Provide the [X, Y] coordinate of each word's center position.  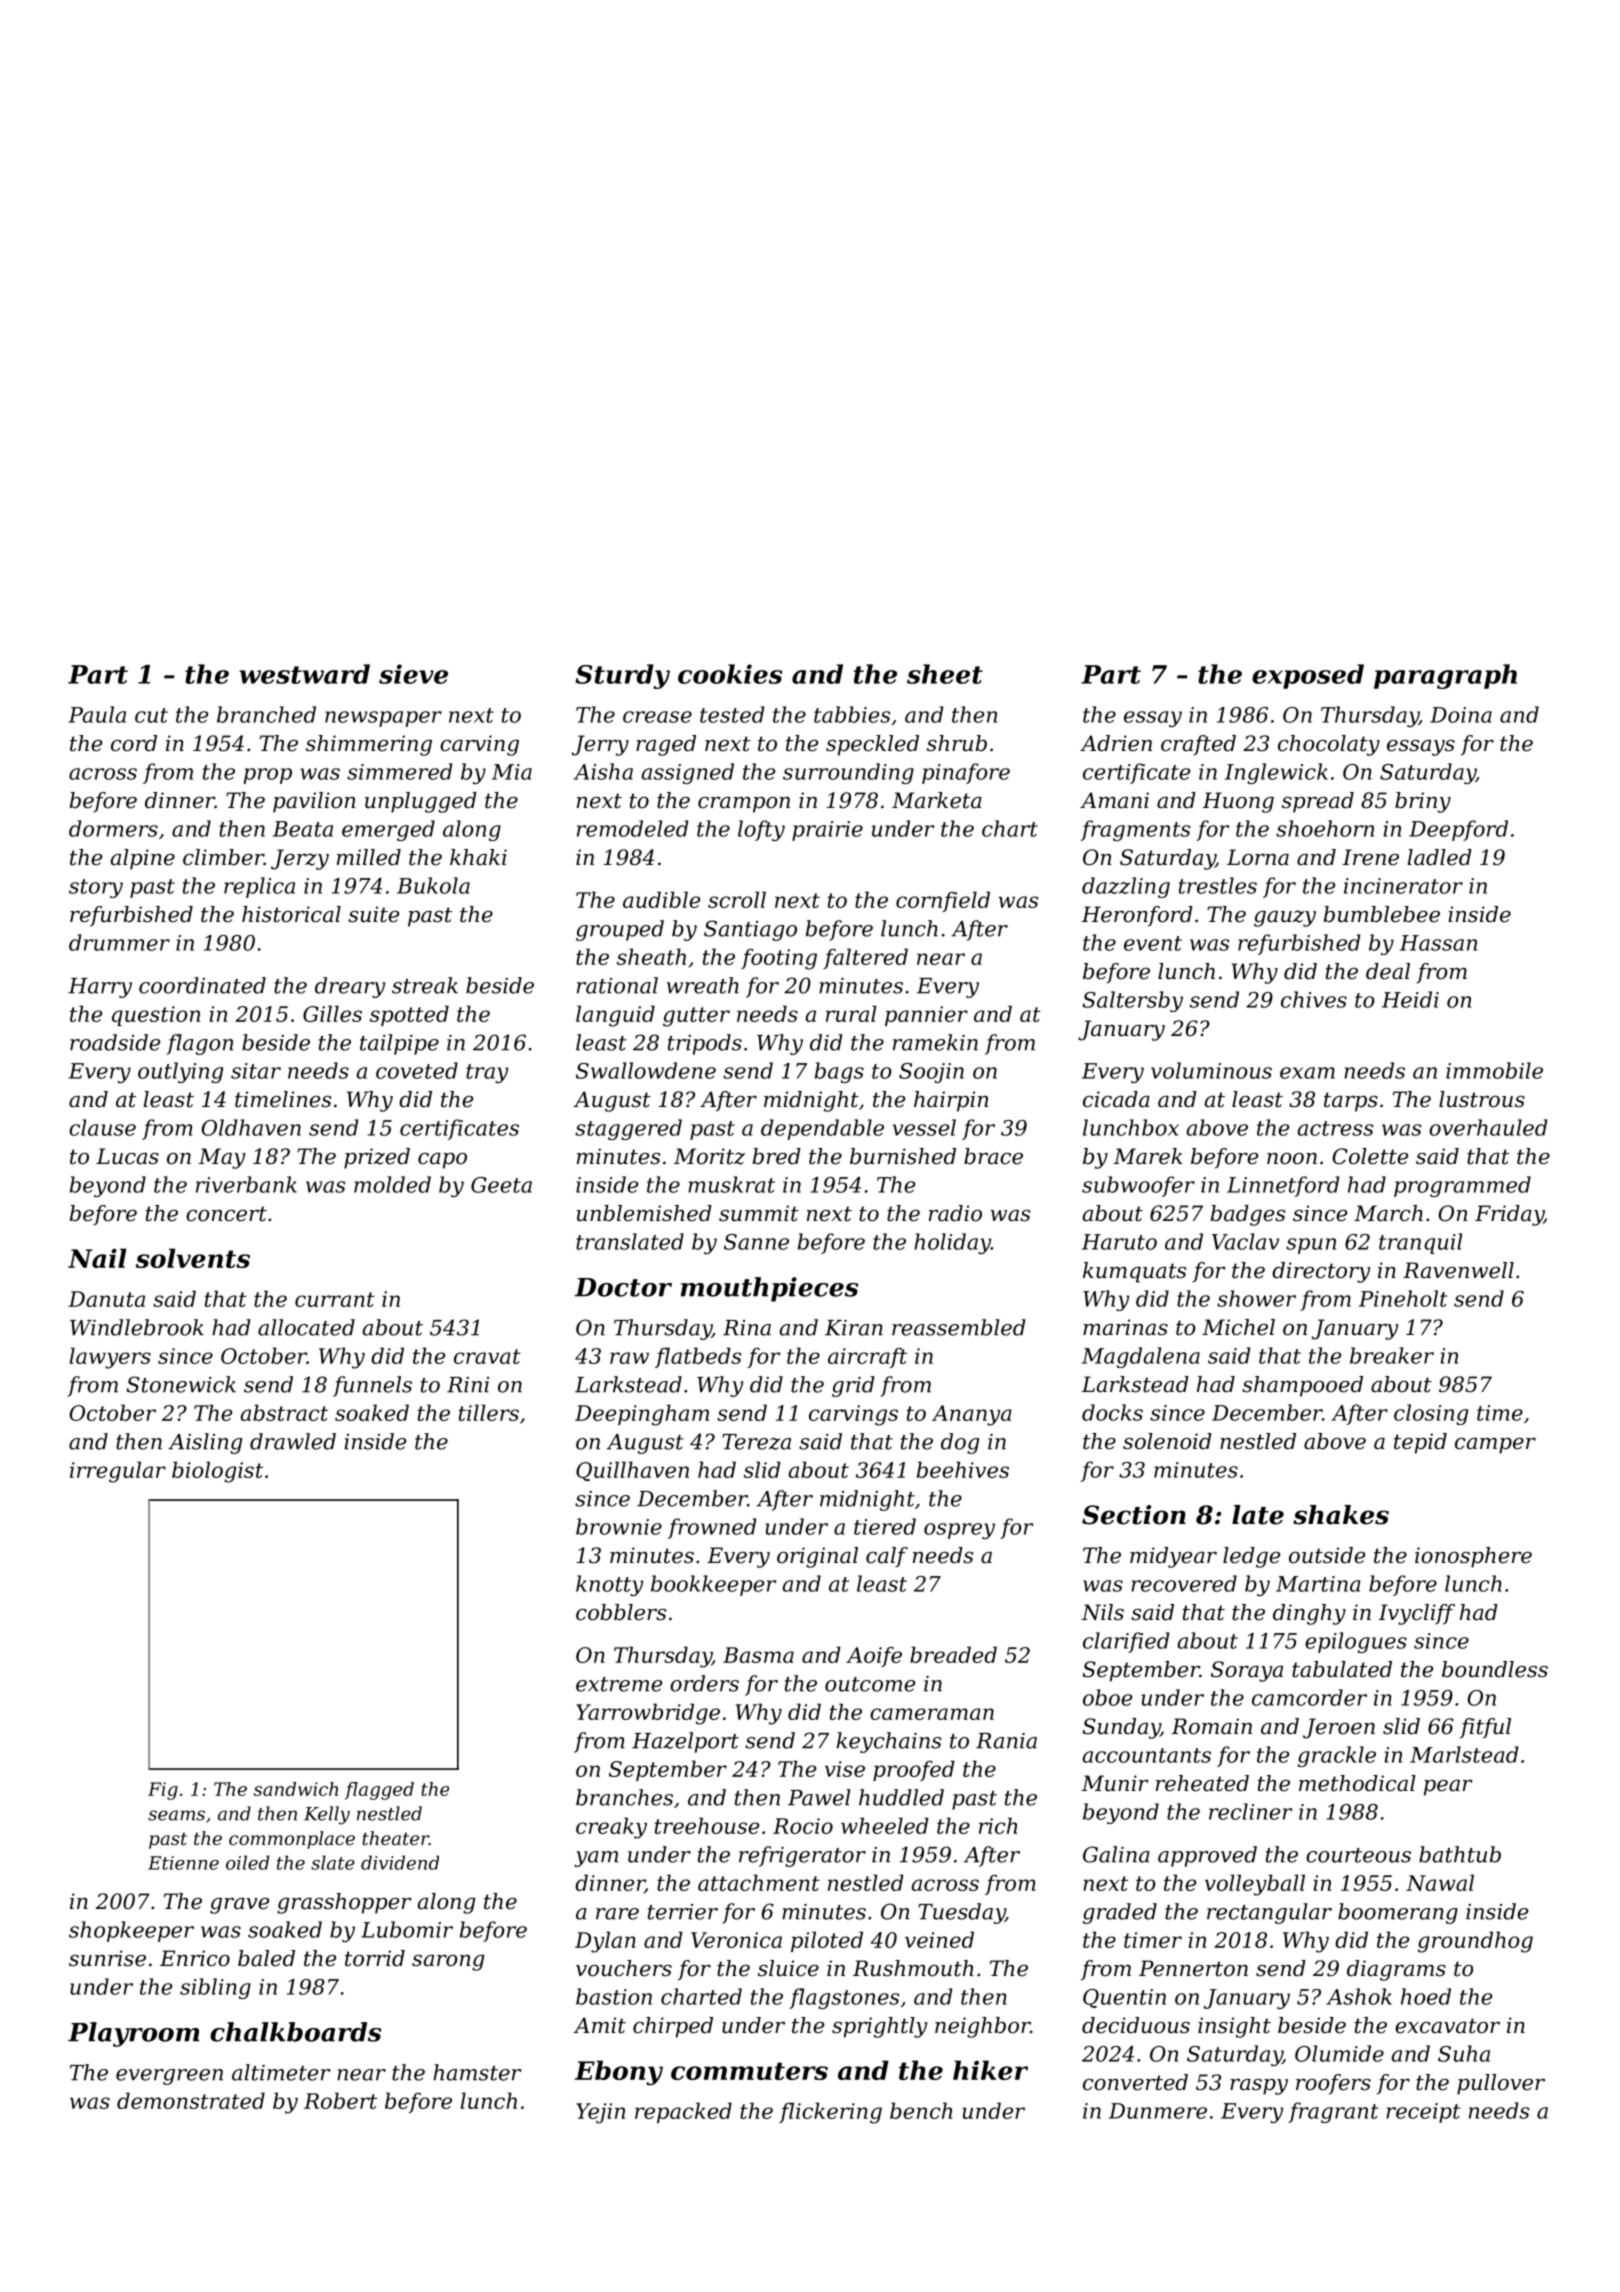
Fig [163, 1791]
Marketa [937, 800]
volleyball [1255, 1885]
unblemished [644, 1213]
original [817, 1557]
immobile [1494, 1070]
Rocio [803, 1826]
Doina [1461, 715]
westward [304, 674]
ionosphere [1473, 1557]
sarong [448, 1963]
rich [998, 1825]
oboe [1107, 1697]
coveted [417, 1070]
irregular [118, 1472]
